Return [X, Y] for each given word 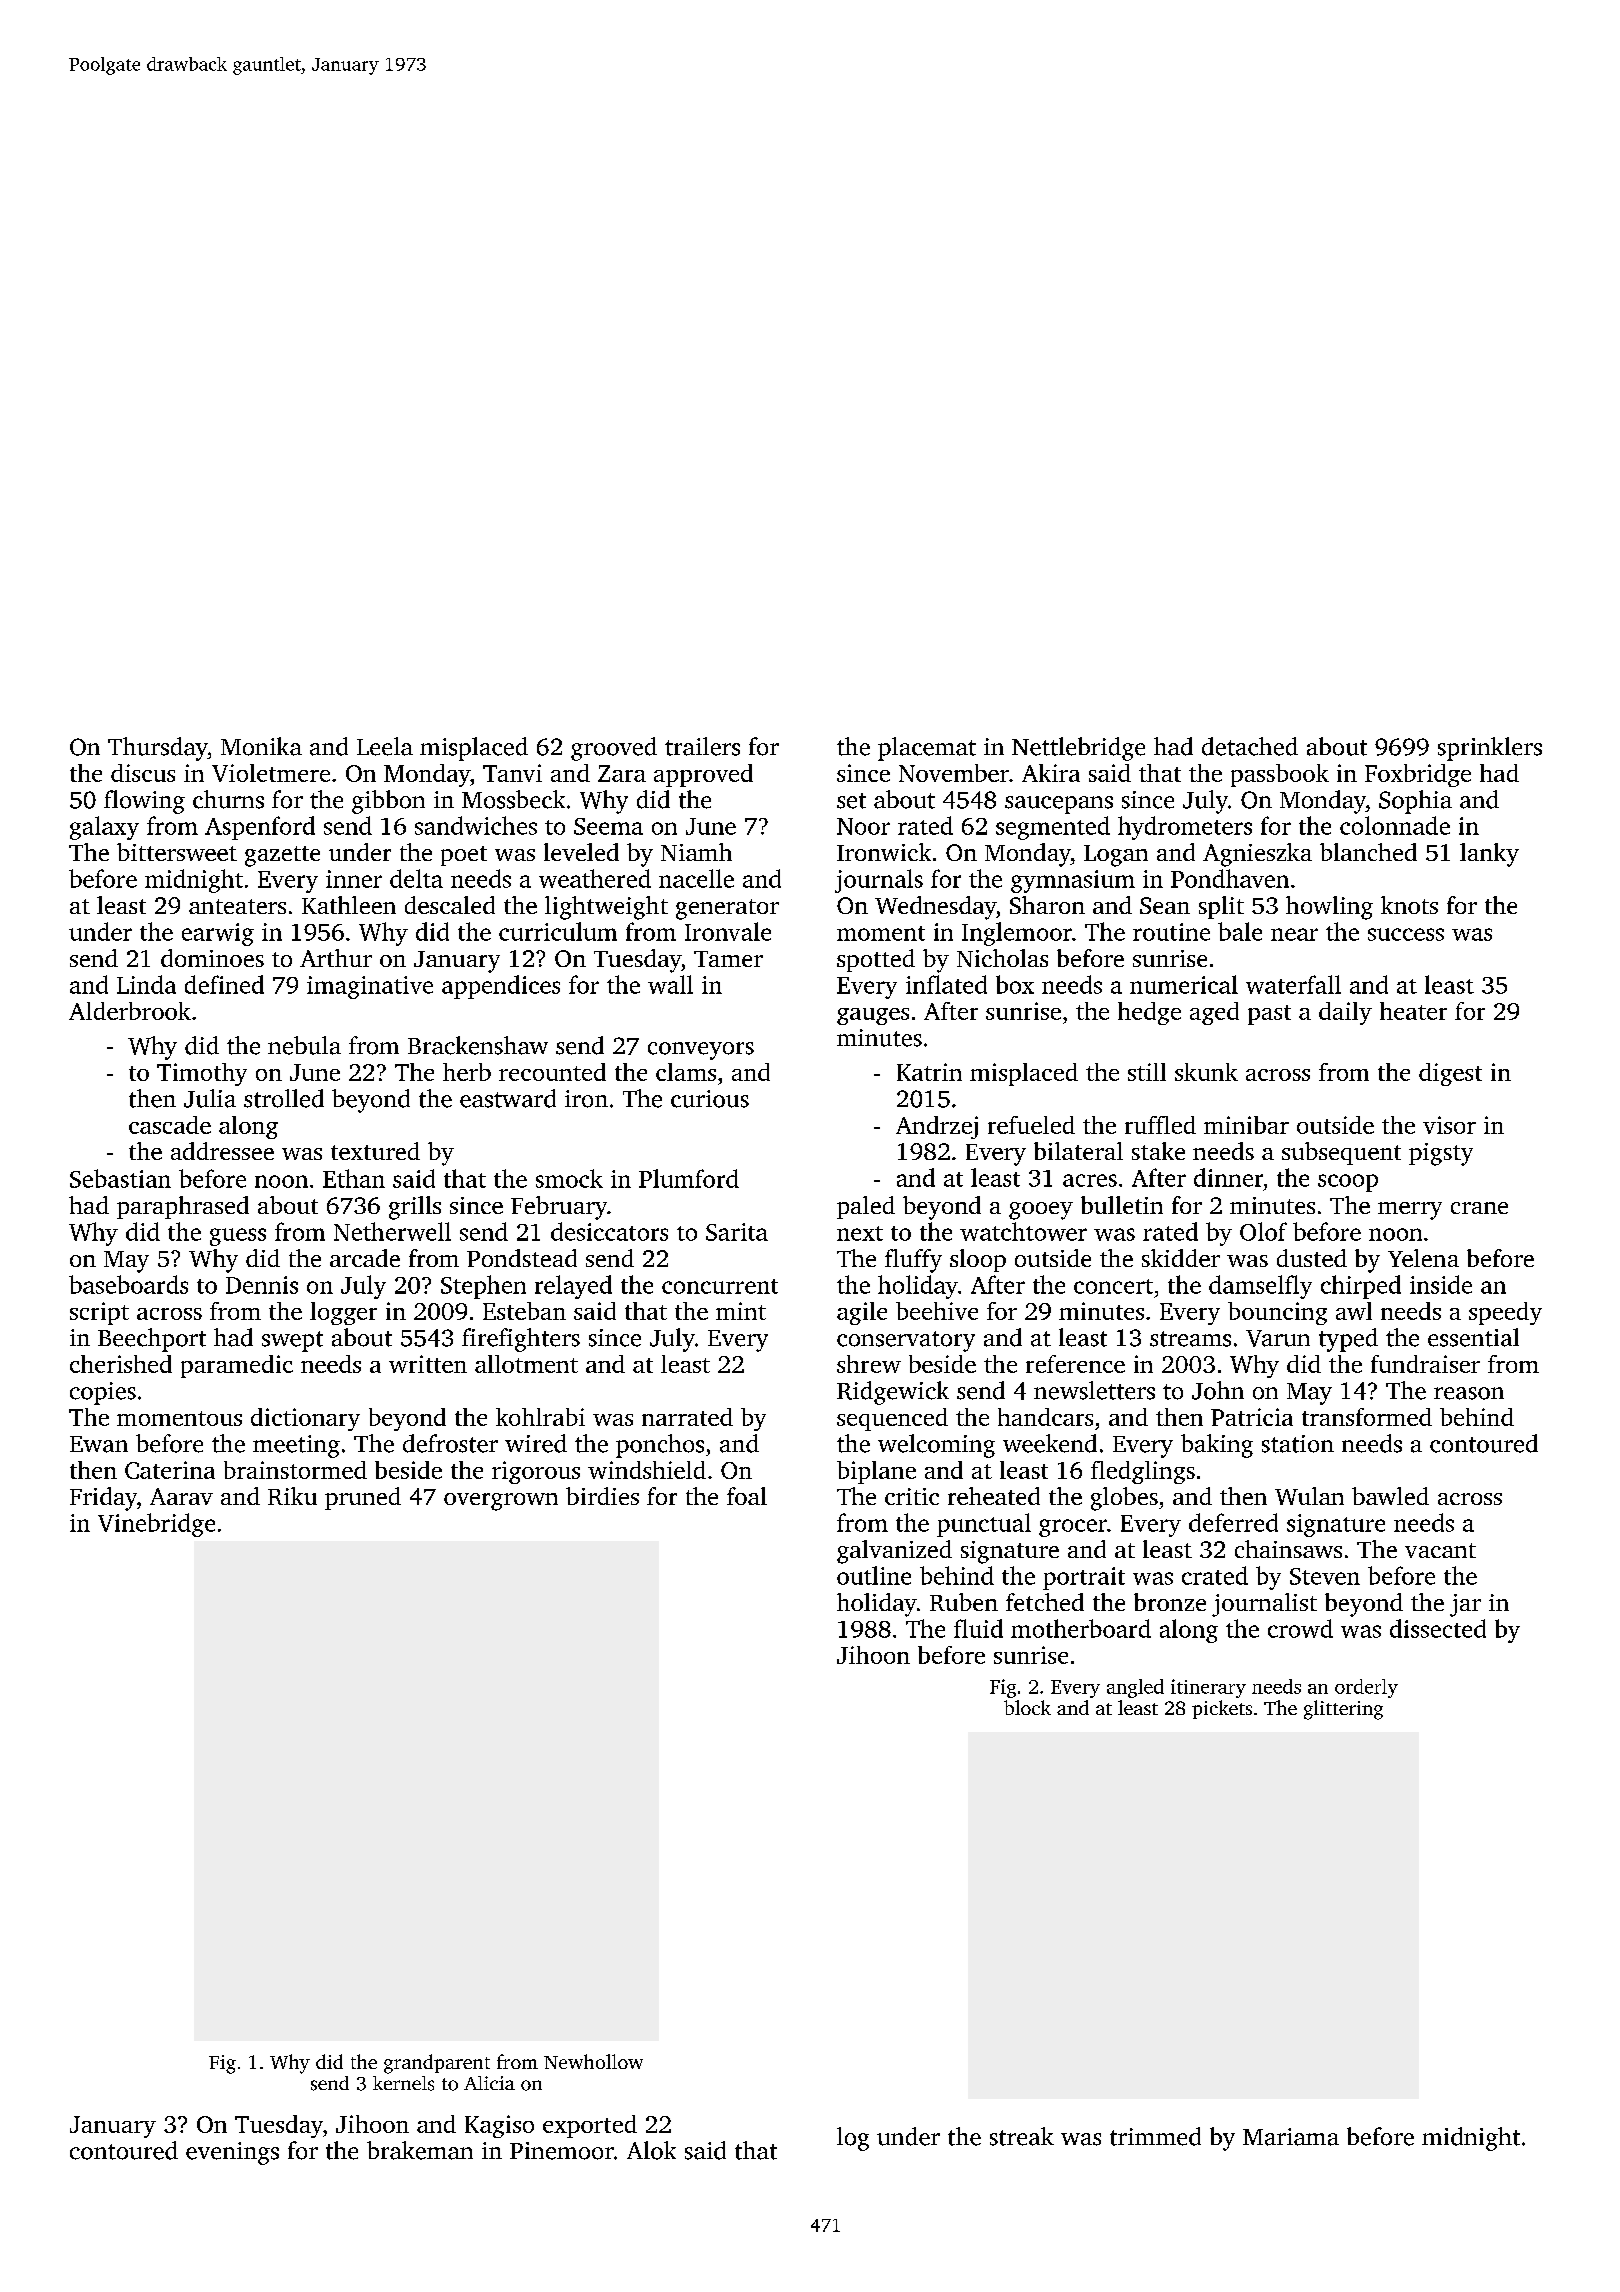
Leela [385, 746]
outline [874, 1575]
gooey [1041, 1211]
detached [1250, 746]
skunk [1206, 1072]
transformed [1367, 1417]
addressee [222, 1151]
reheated [994, 1496]
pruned [363, 1498]
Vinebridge [156, 1525]
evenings [232, 2153]
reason [1469, 1393]
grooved [614, 749]
